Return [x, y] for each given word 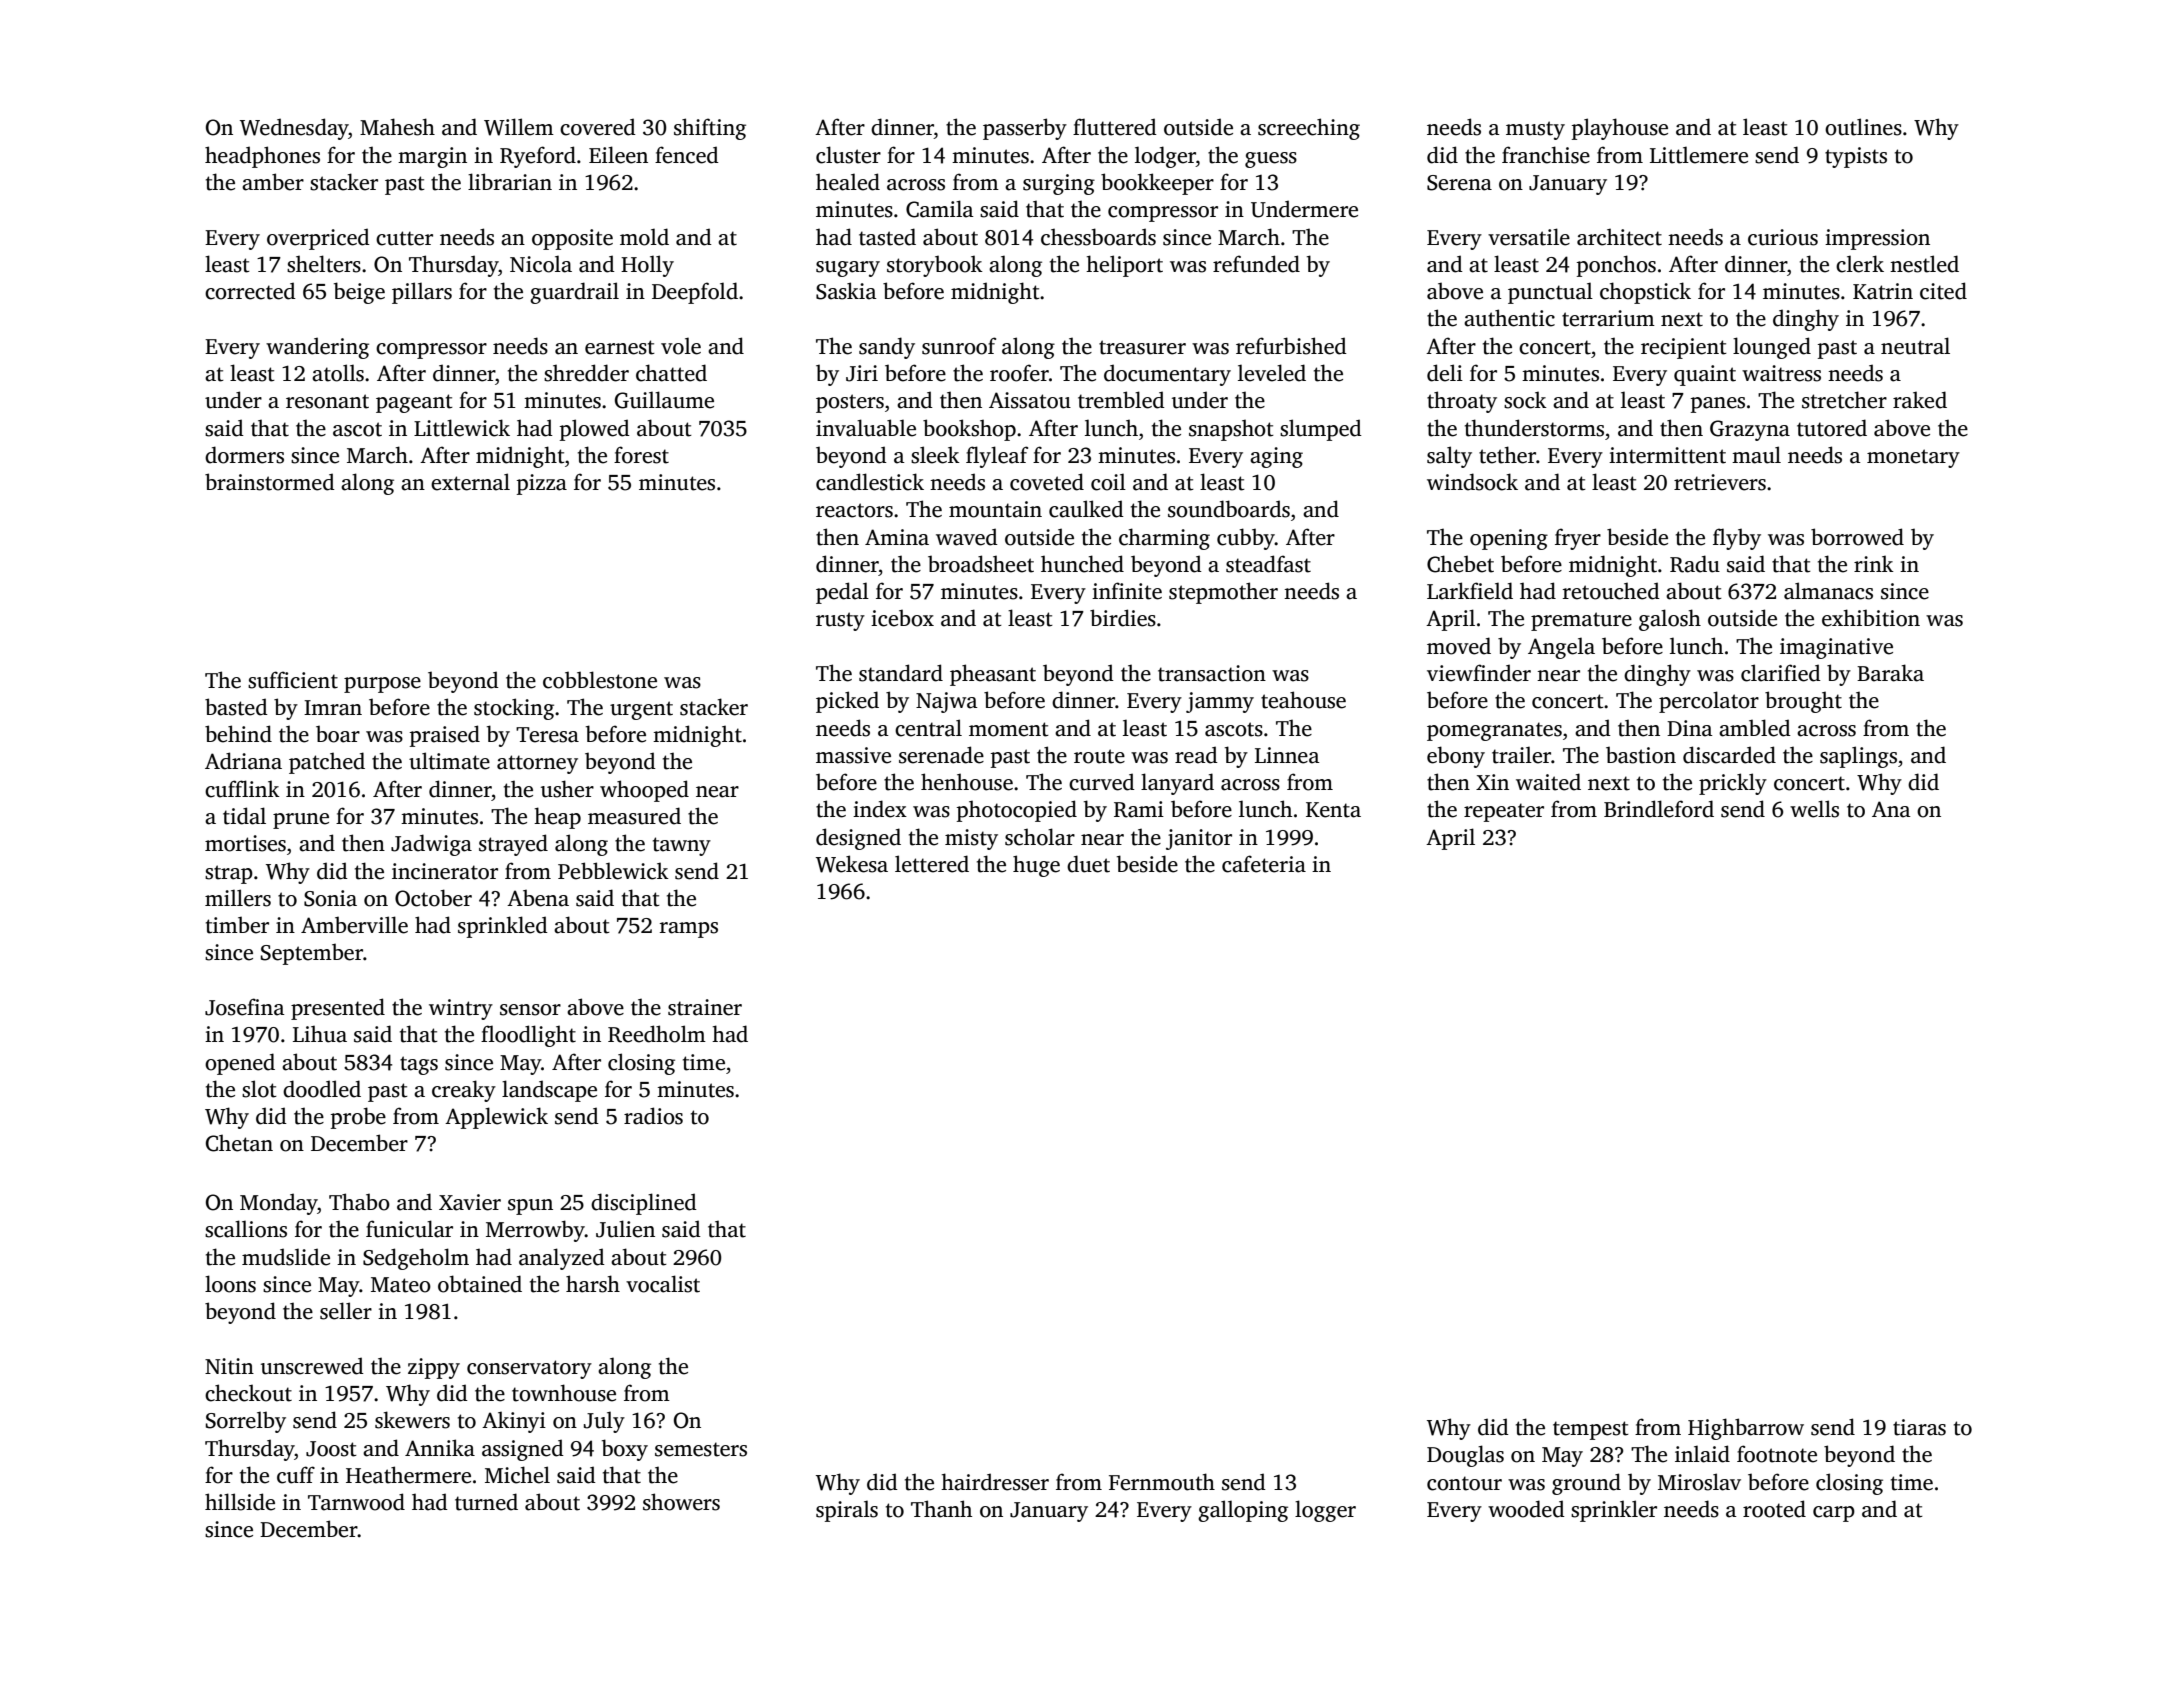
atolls [338, 373]
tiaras [1919, 1427]
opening [1509, 539]
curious [1783, 237]
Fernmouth [1162, 1482]
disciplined [644, 1204]
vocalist [663, 1284]
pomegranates [1494, 731]
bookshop [969, 430]
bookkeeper [1157, 184]
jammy [1220, 702]
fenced [687, 155]
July [604, 1422]
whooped [644, 791]
